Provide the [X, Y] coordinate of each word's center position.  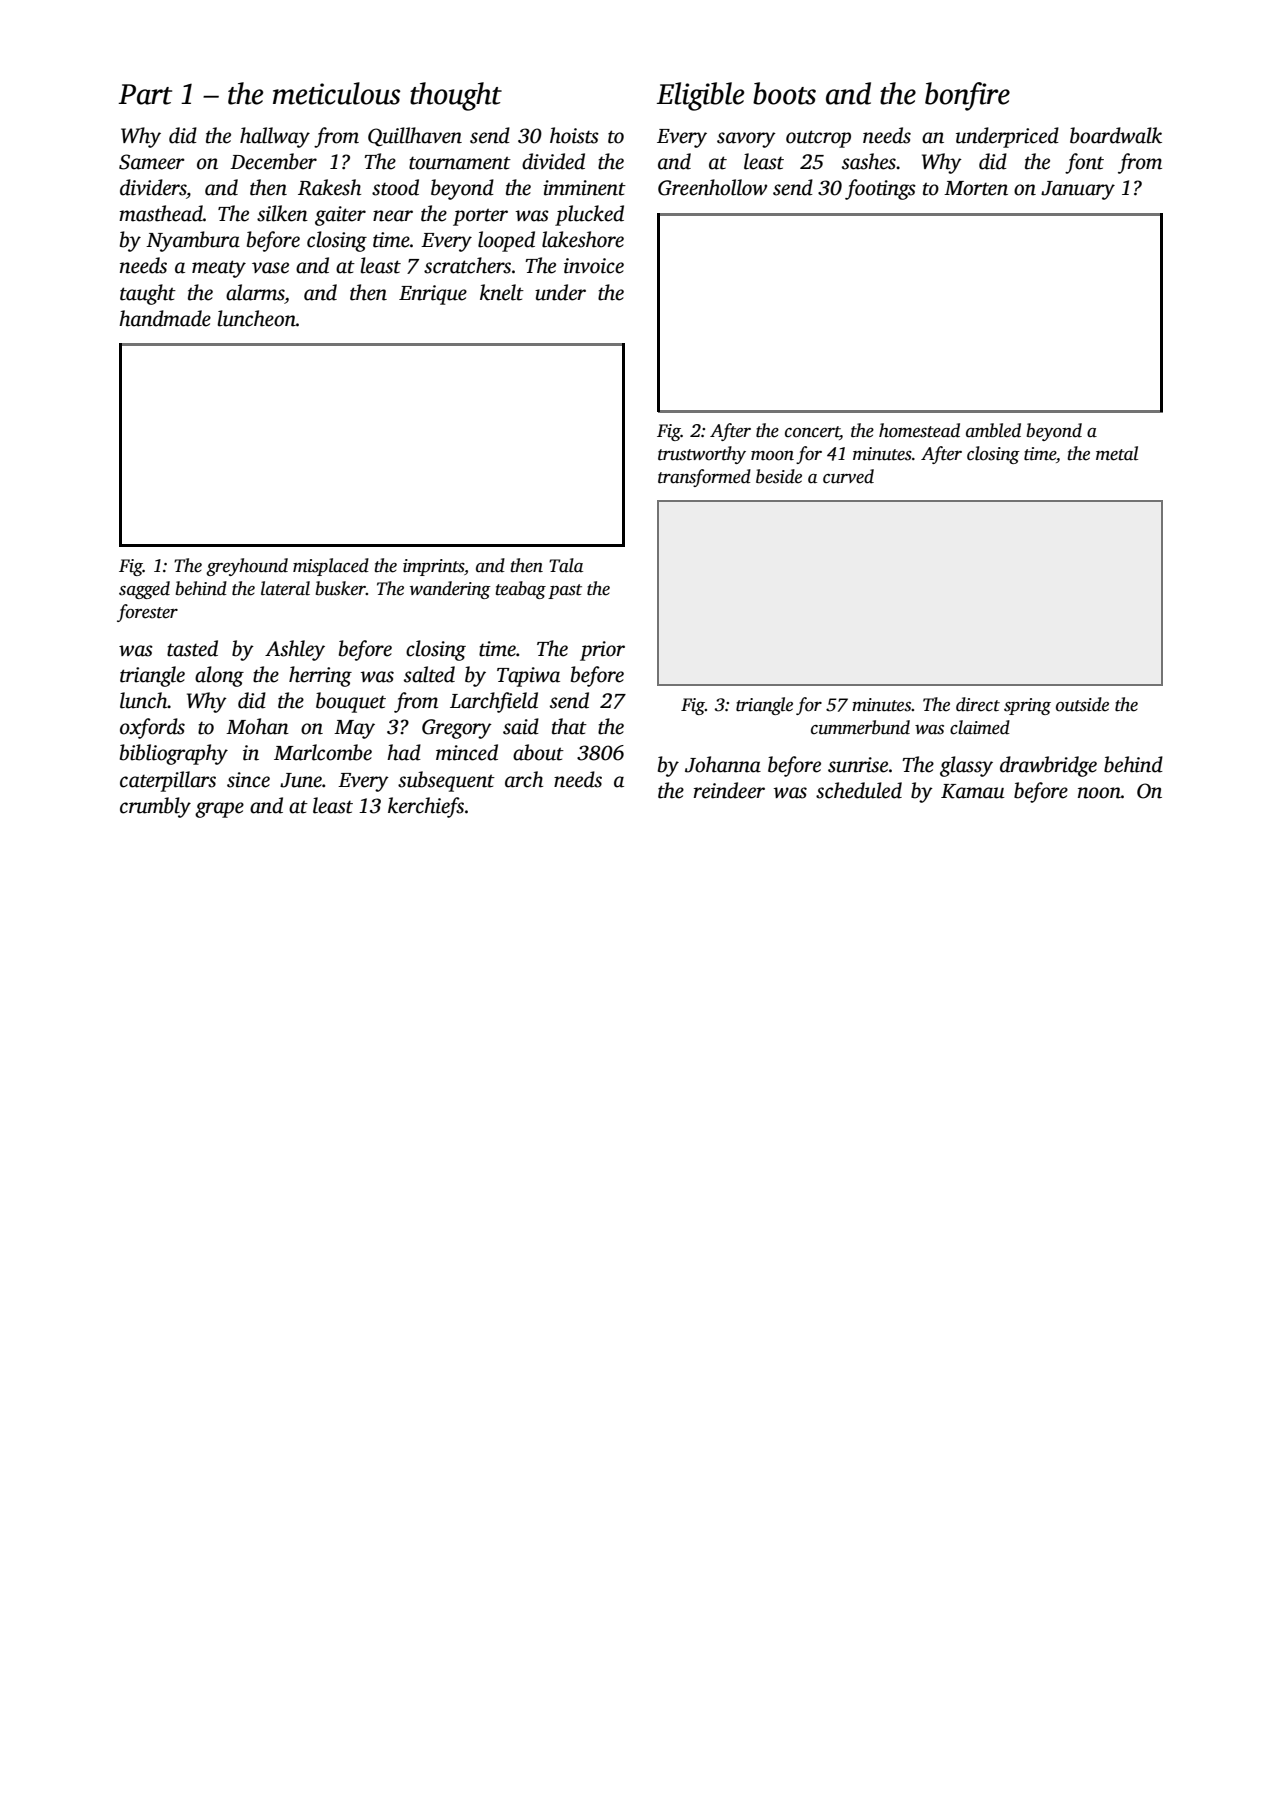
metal [1117, 453]
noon [1099, 793]
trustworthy [702, 455]
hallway [275, 137]
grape [219, 810]
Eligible [700, 96]
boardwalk [1116, 135]
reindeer [729, 790]
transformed [704, 478]
